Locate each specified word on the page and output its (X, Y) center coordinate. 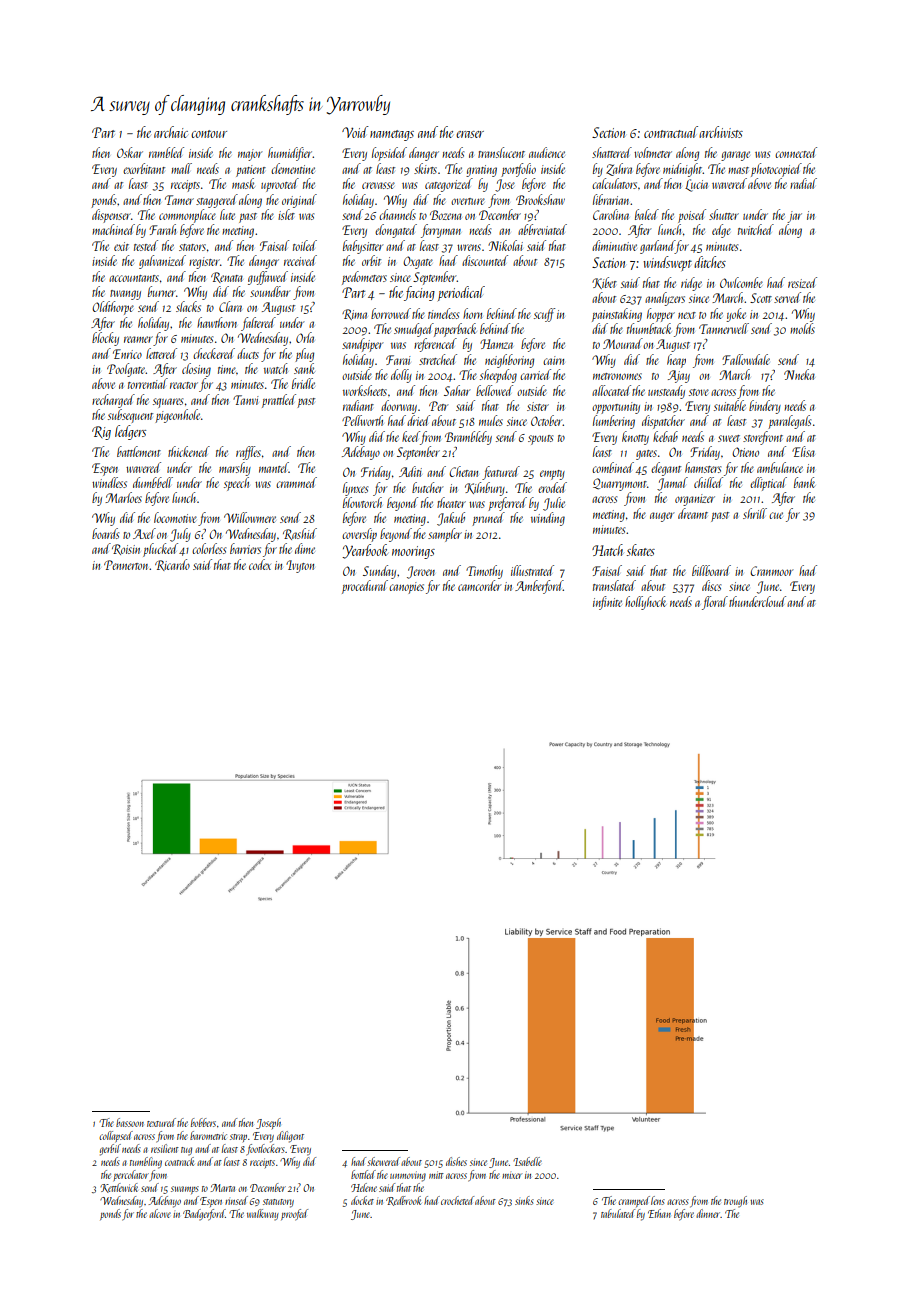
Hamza (496, 344)
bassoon (130, 1122)
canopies (406, 588)
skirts (425, 168)
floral (715, 603)
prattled (279, 401)
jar (794, 217)
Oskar (130, 152)
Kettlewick (119, 1188)
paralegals (789, 422)
